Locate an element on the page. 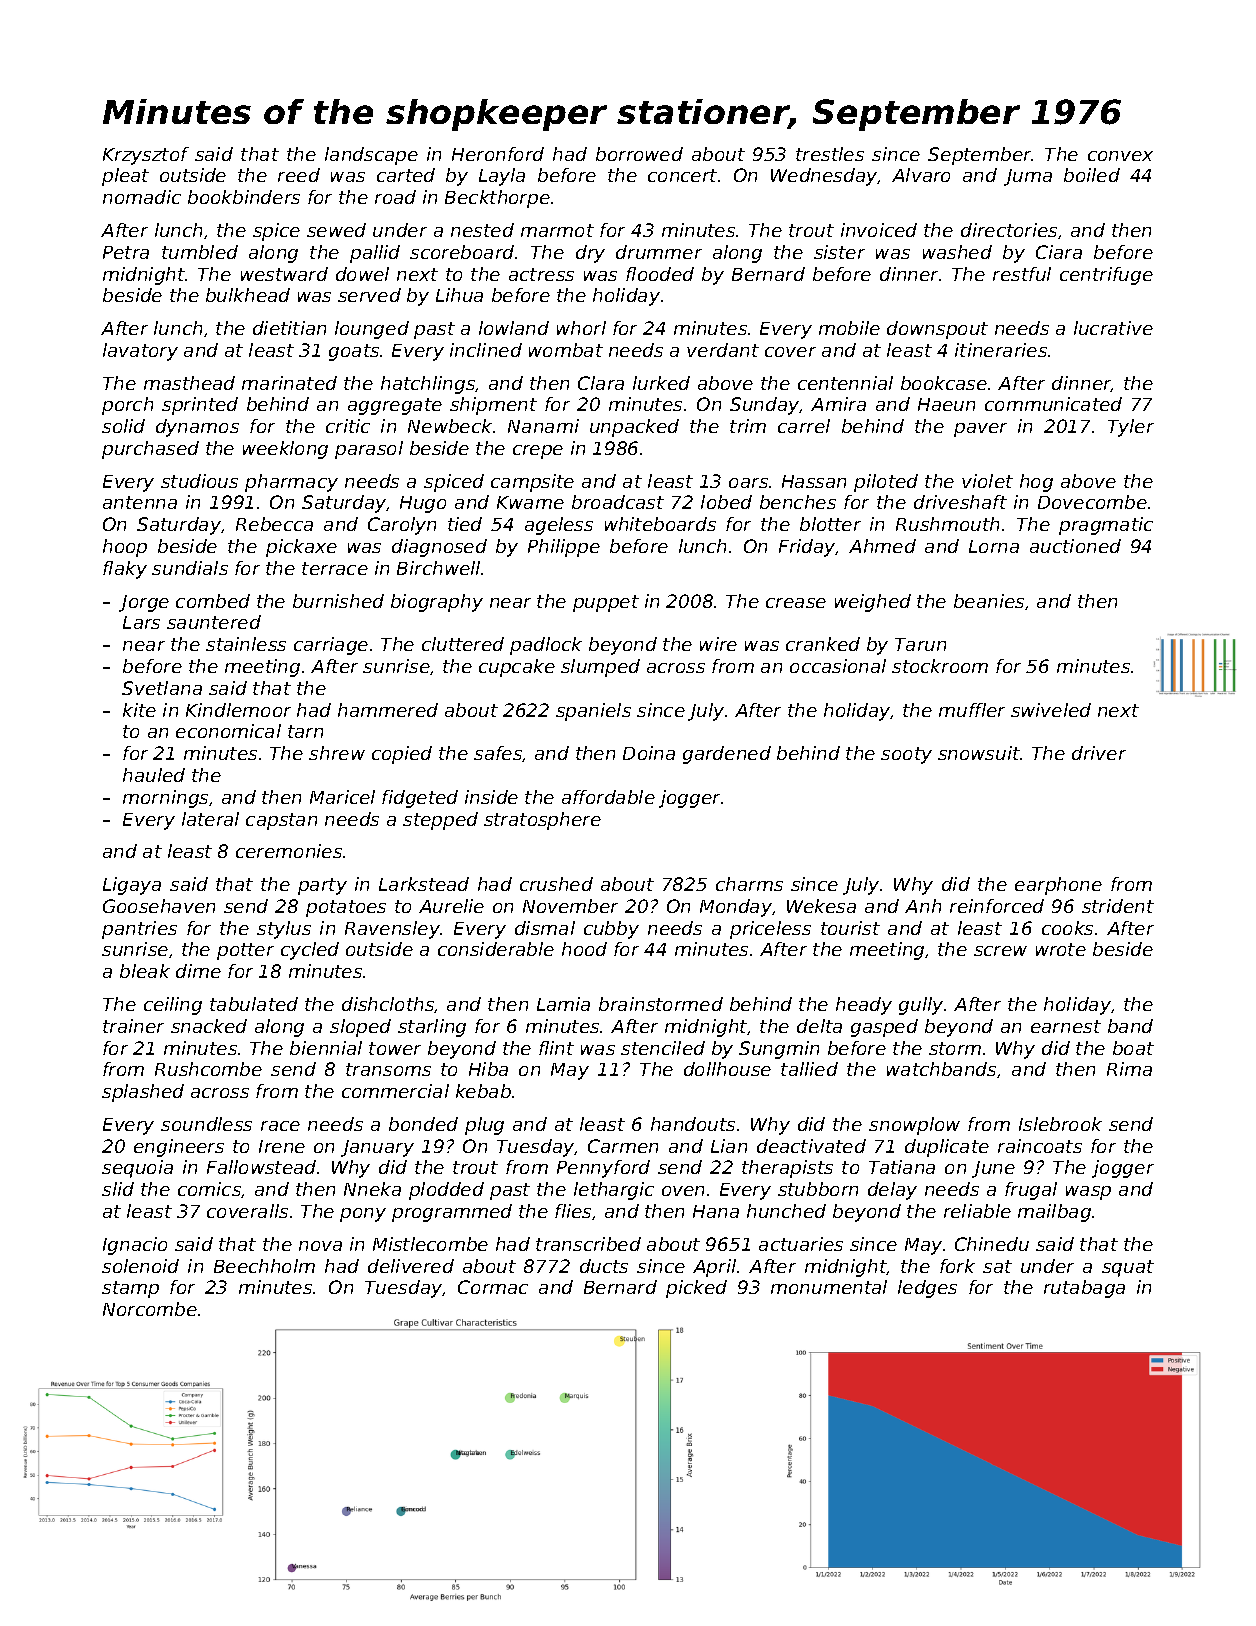 The image size is (1256, 1626). Norcombe is located at coordinates (150, 1309).
